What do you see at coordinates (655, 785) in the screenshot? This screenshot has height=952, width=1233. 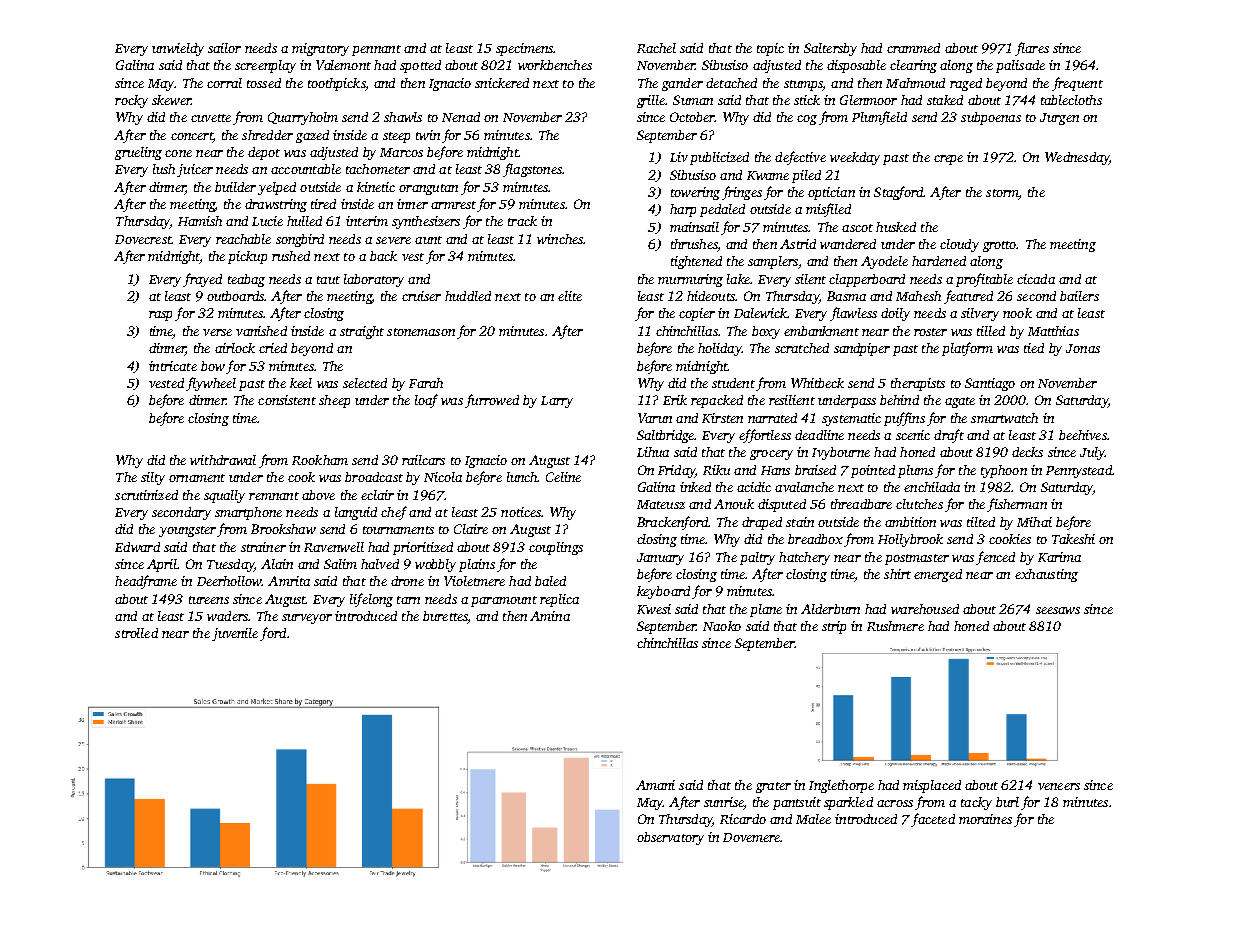 I see `Amani` at bounding box center [655, 785].
